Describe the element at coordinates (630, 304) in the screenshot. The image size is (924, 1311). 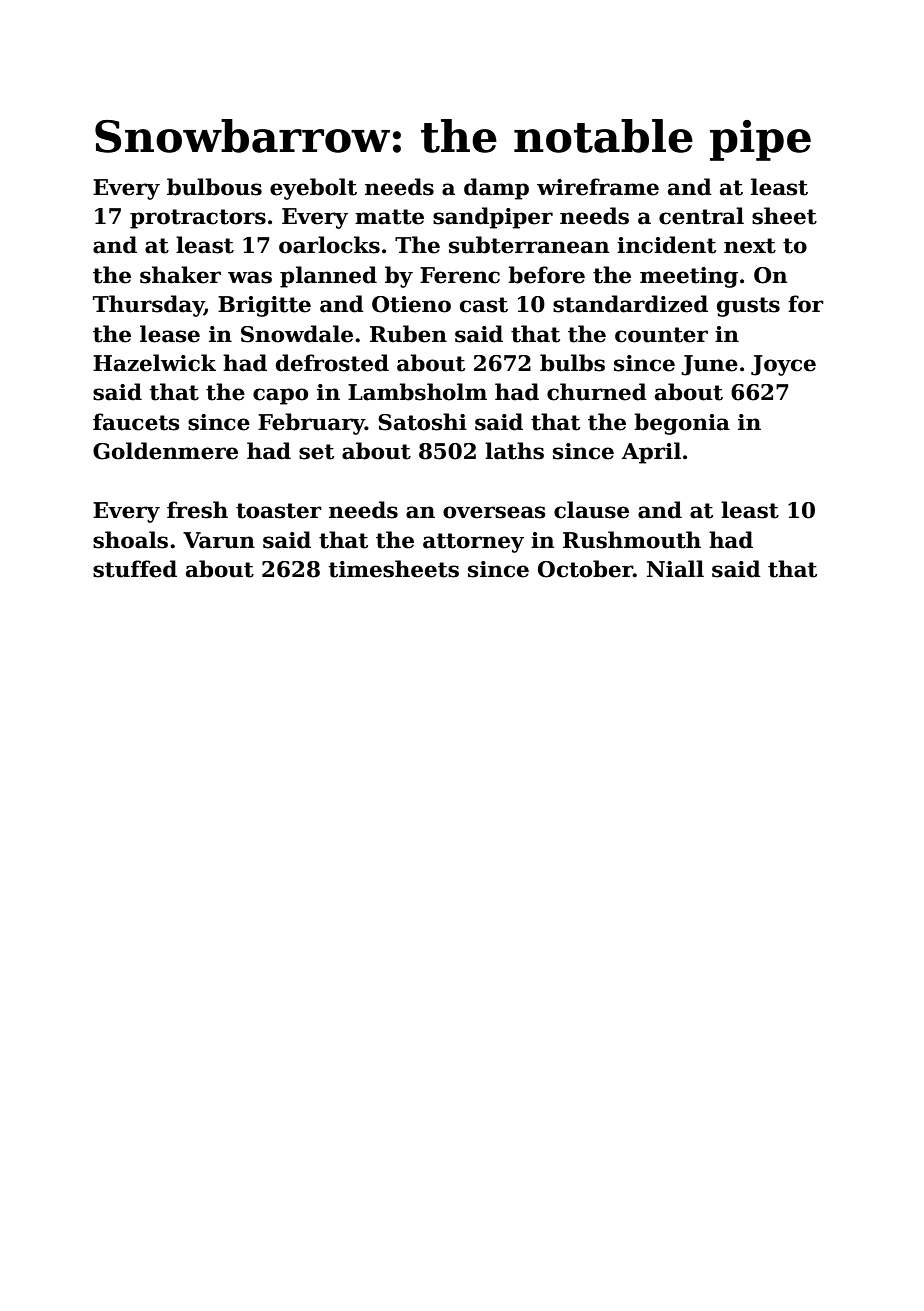
I see `standardized` at that location.
